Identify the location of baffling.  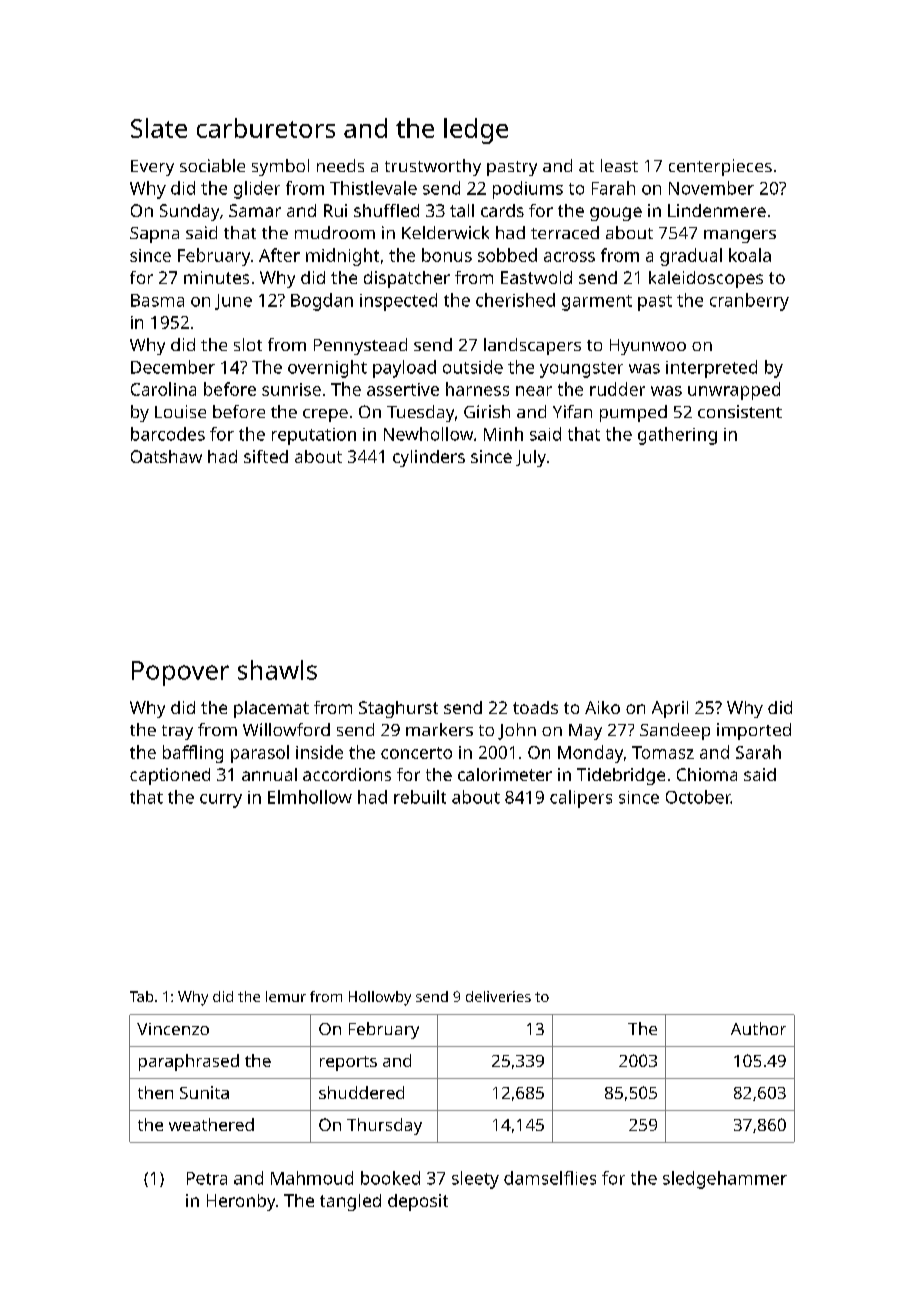
(193, 754).
